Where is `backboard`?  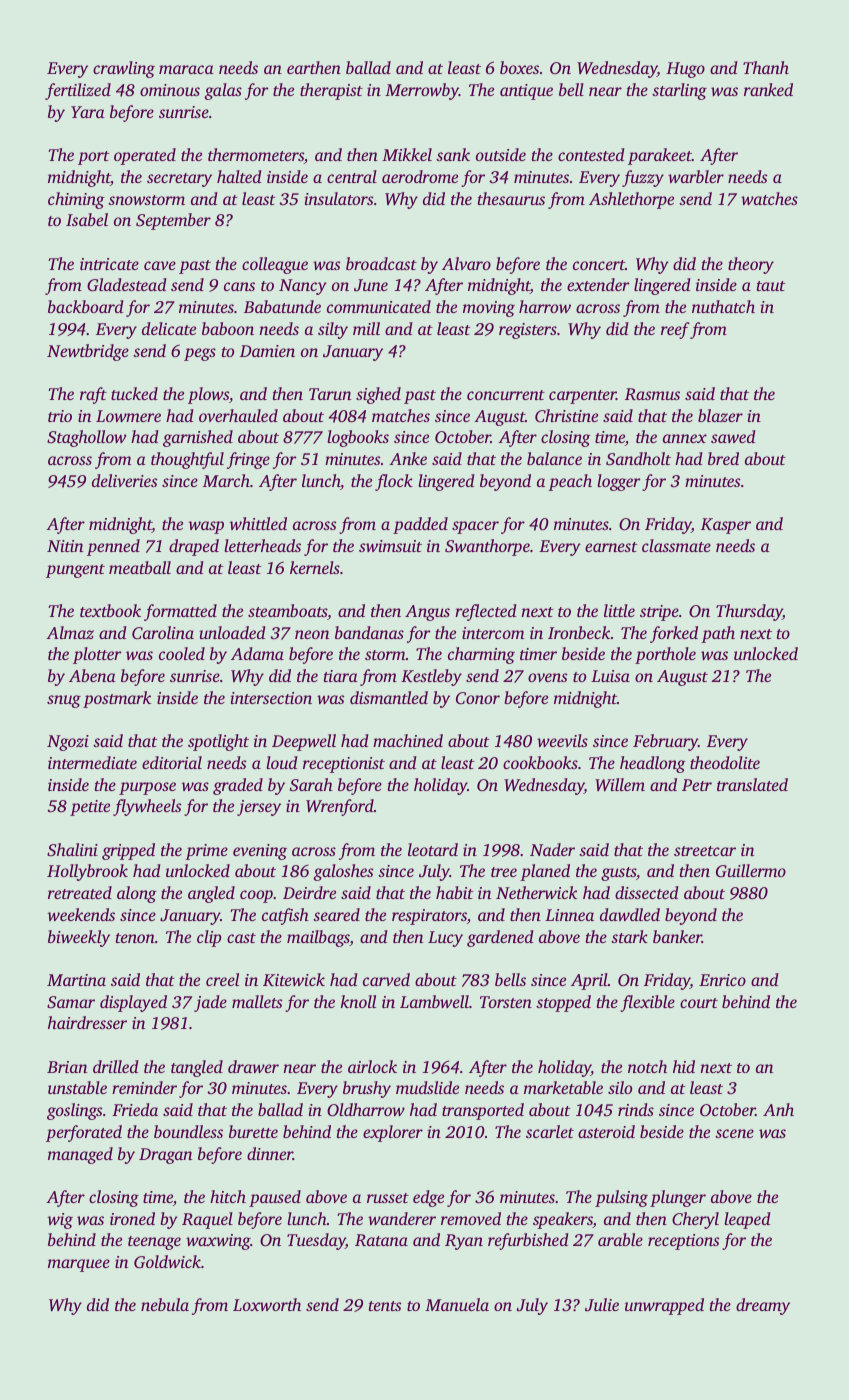
backboard is located at coordinates (86, 306).
